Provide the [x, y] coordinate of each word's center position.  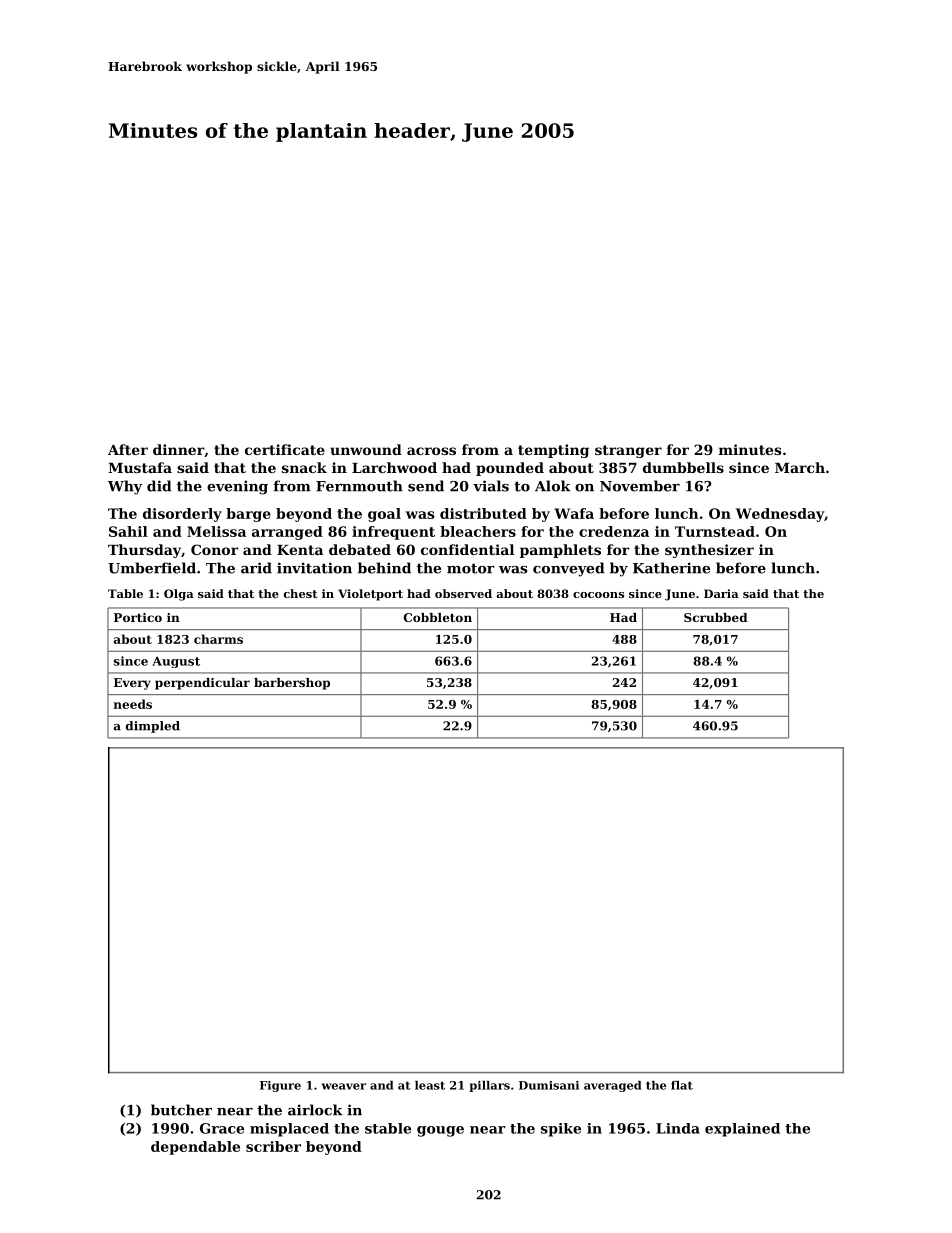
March [800, 467]
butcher [181, 1110]
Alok [553, 486]
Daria [721, 593]
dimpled [153, 727]
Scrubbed [716, 617]
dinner [178, 449]
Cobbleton [438, 617]
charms [218, 639]
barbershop [292, 684]
